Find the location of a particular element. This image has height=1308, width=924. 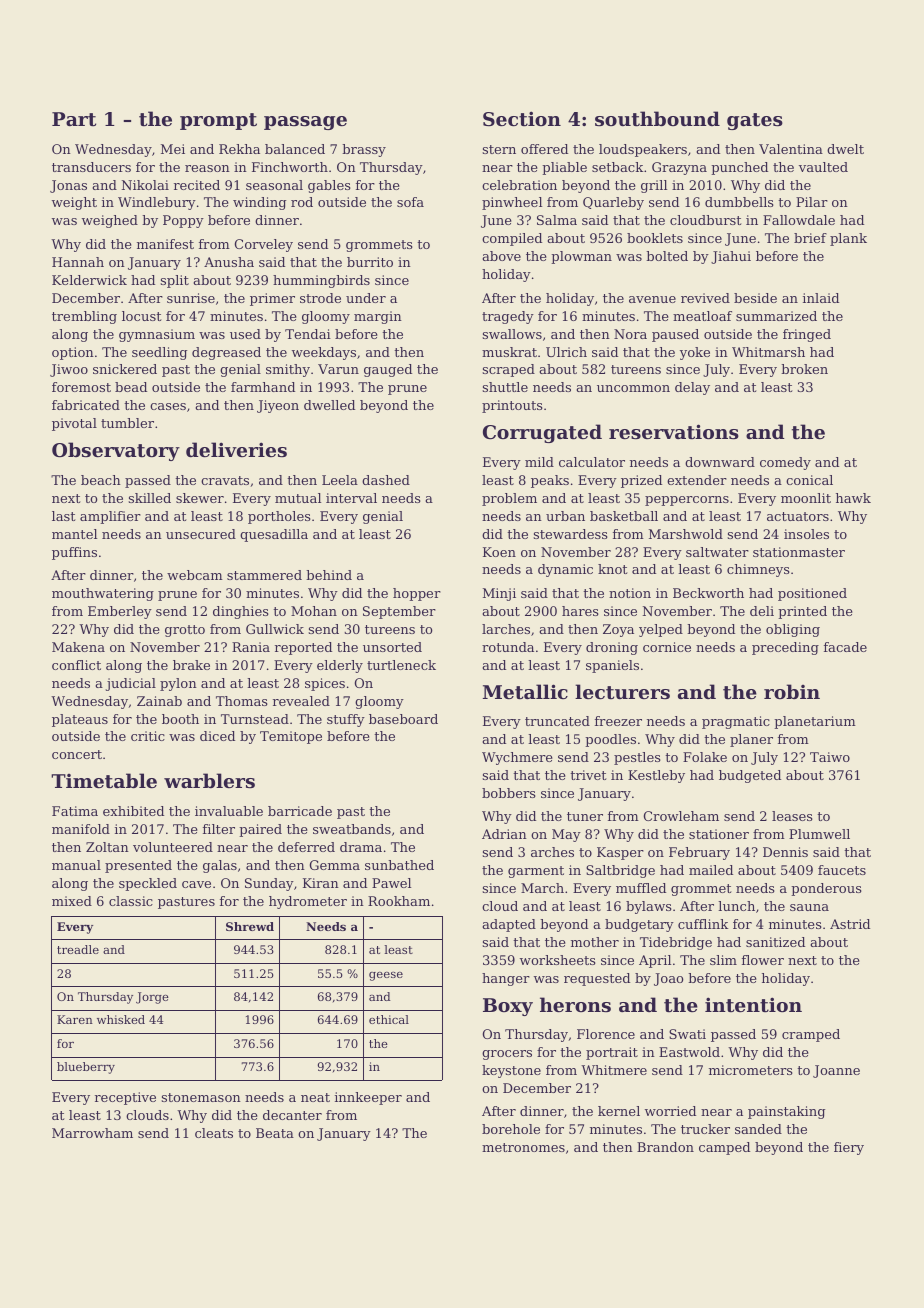

Section is located at coordinates (522, 119).
